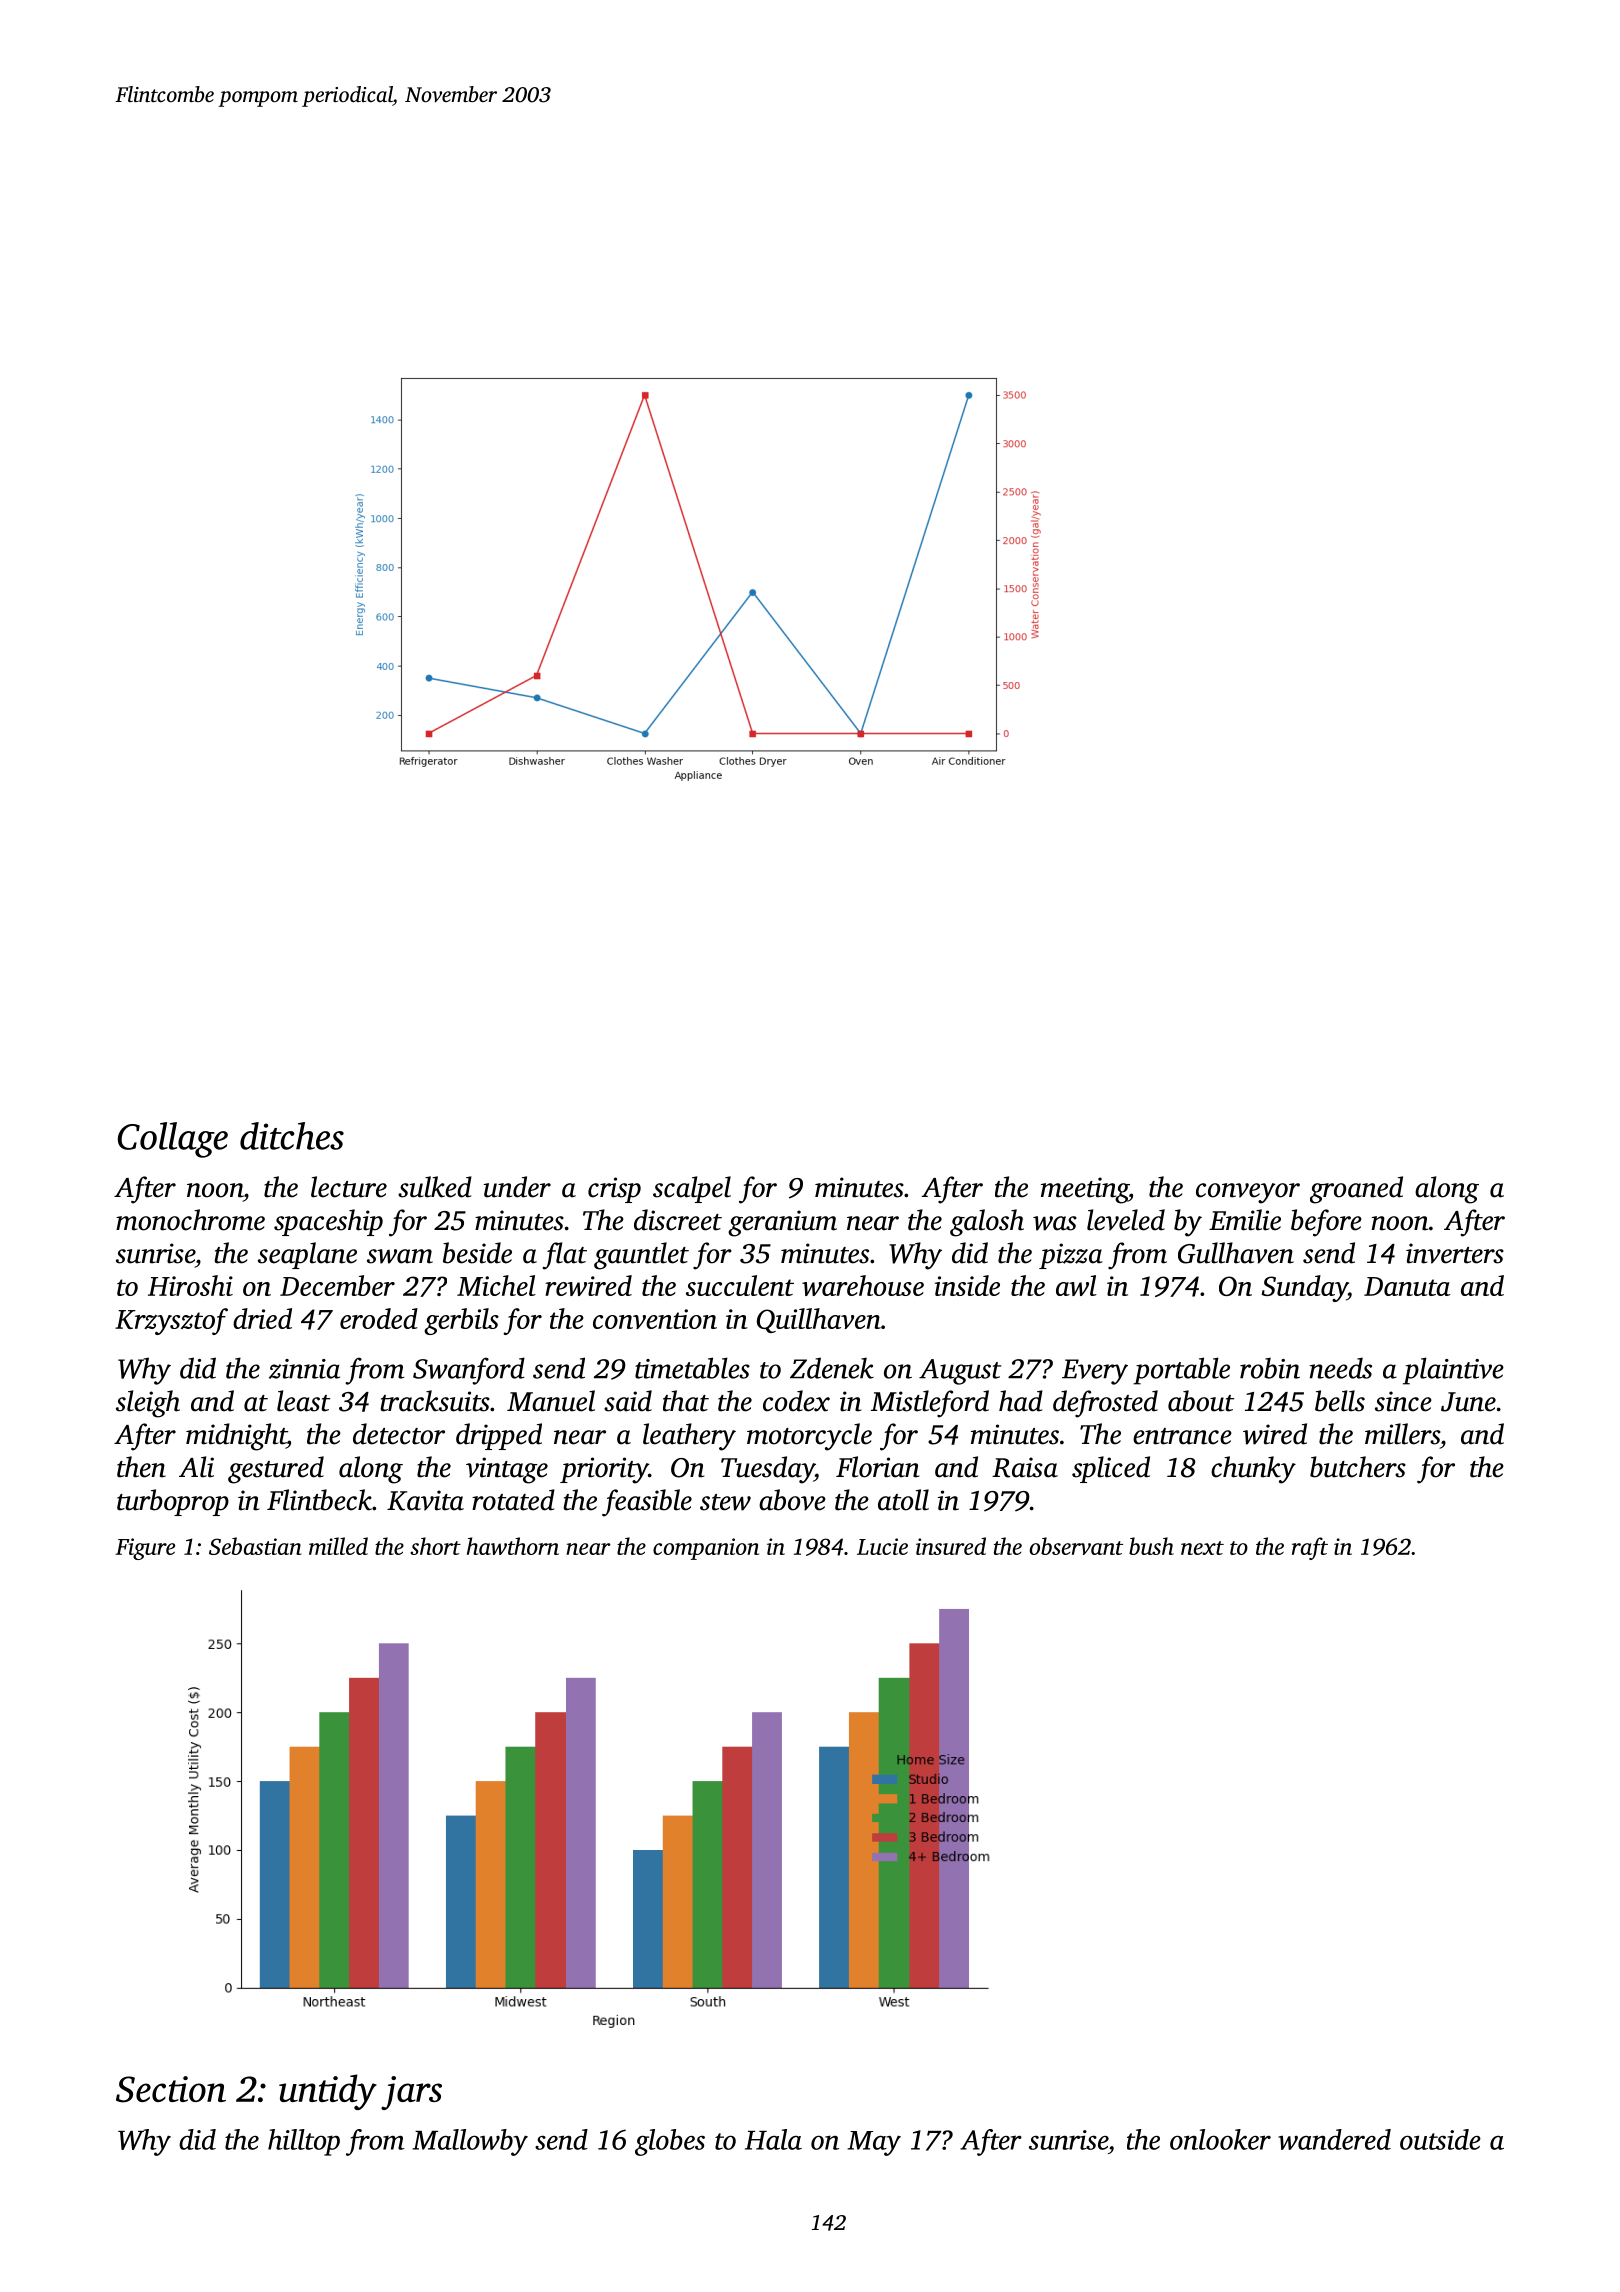 This image has width=1620, height=2292. Describe the element at coordinates (951, 1546) in the image. I see `insured` at that location.
